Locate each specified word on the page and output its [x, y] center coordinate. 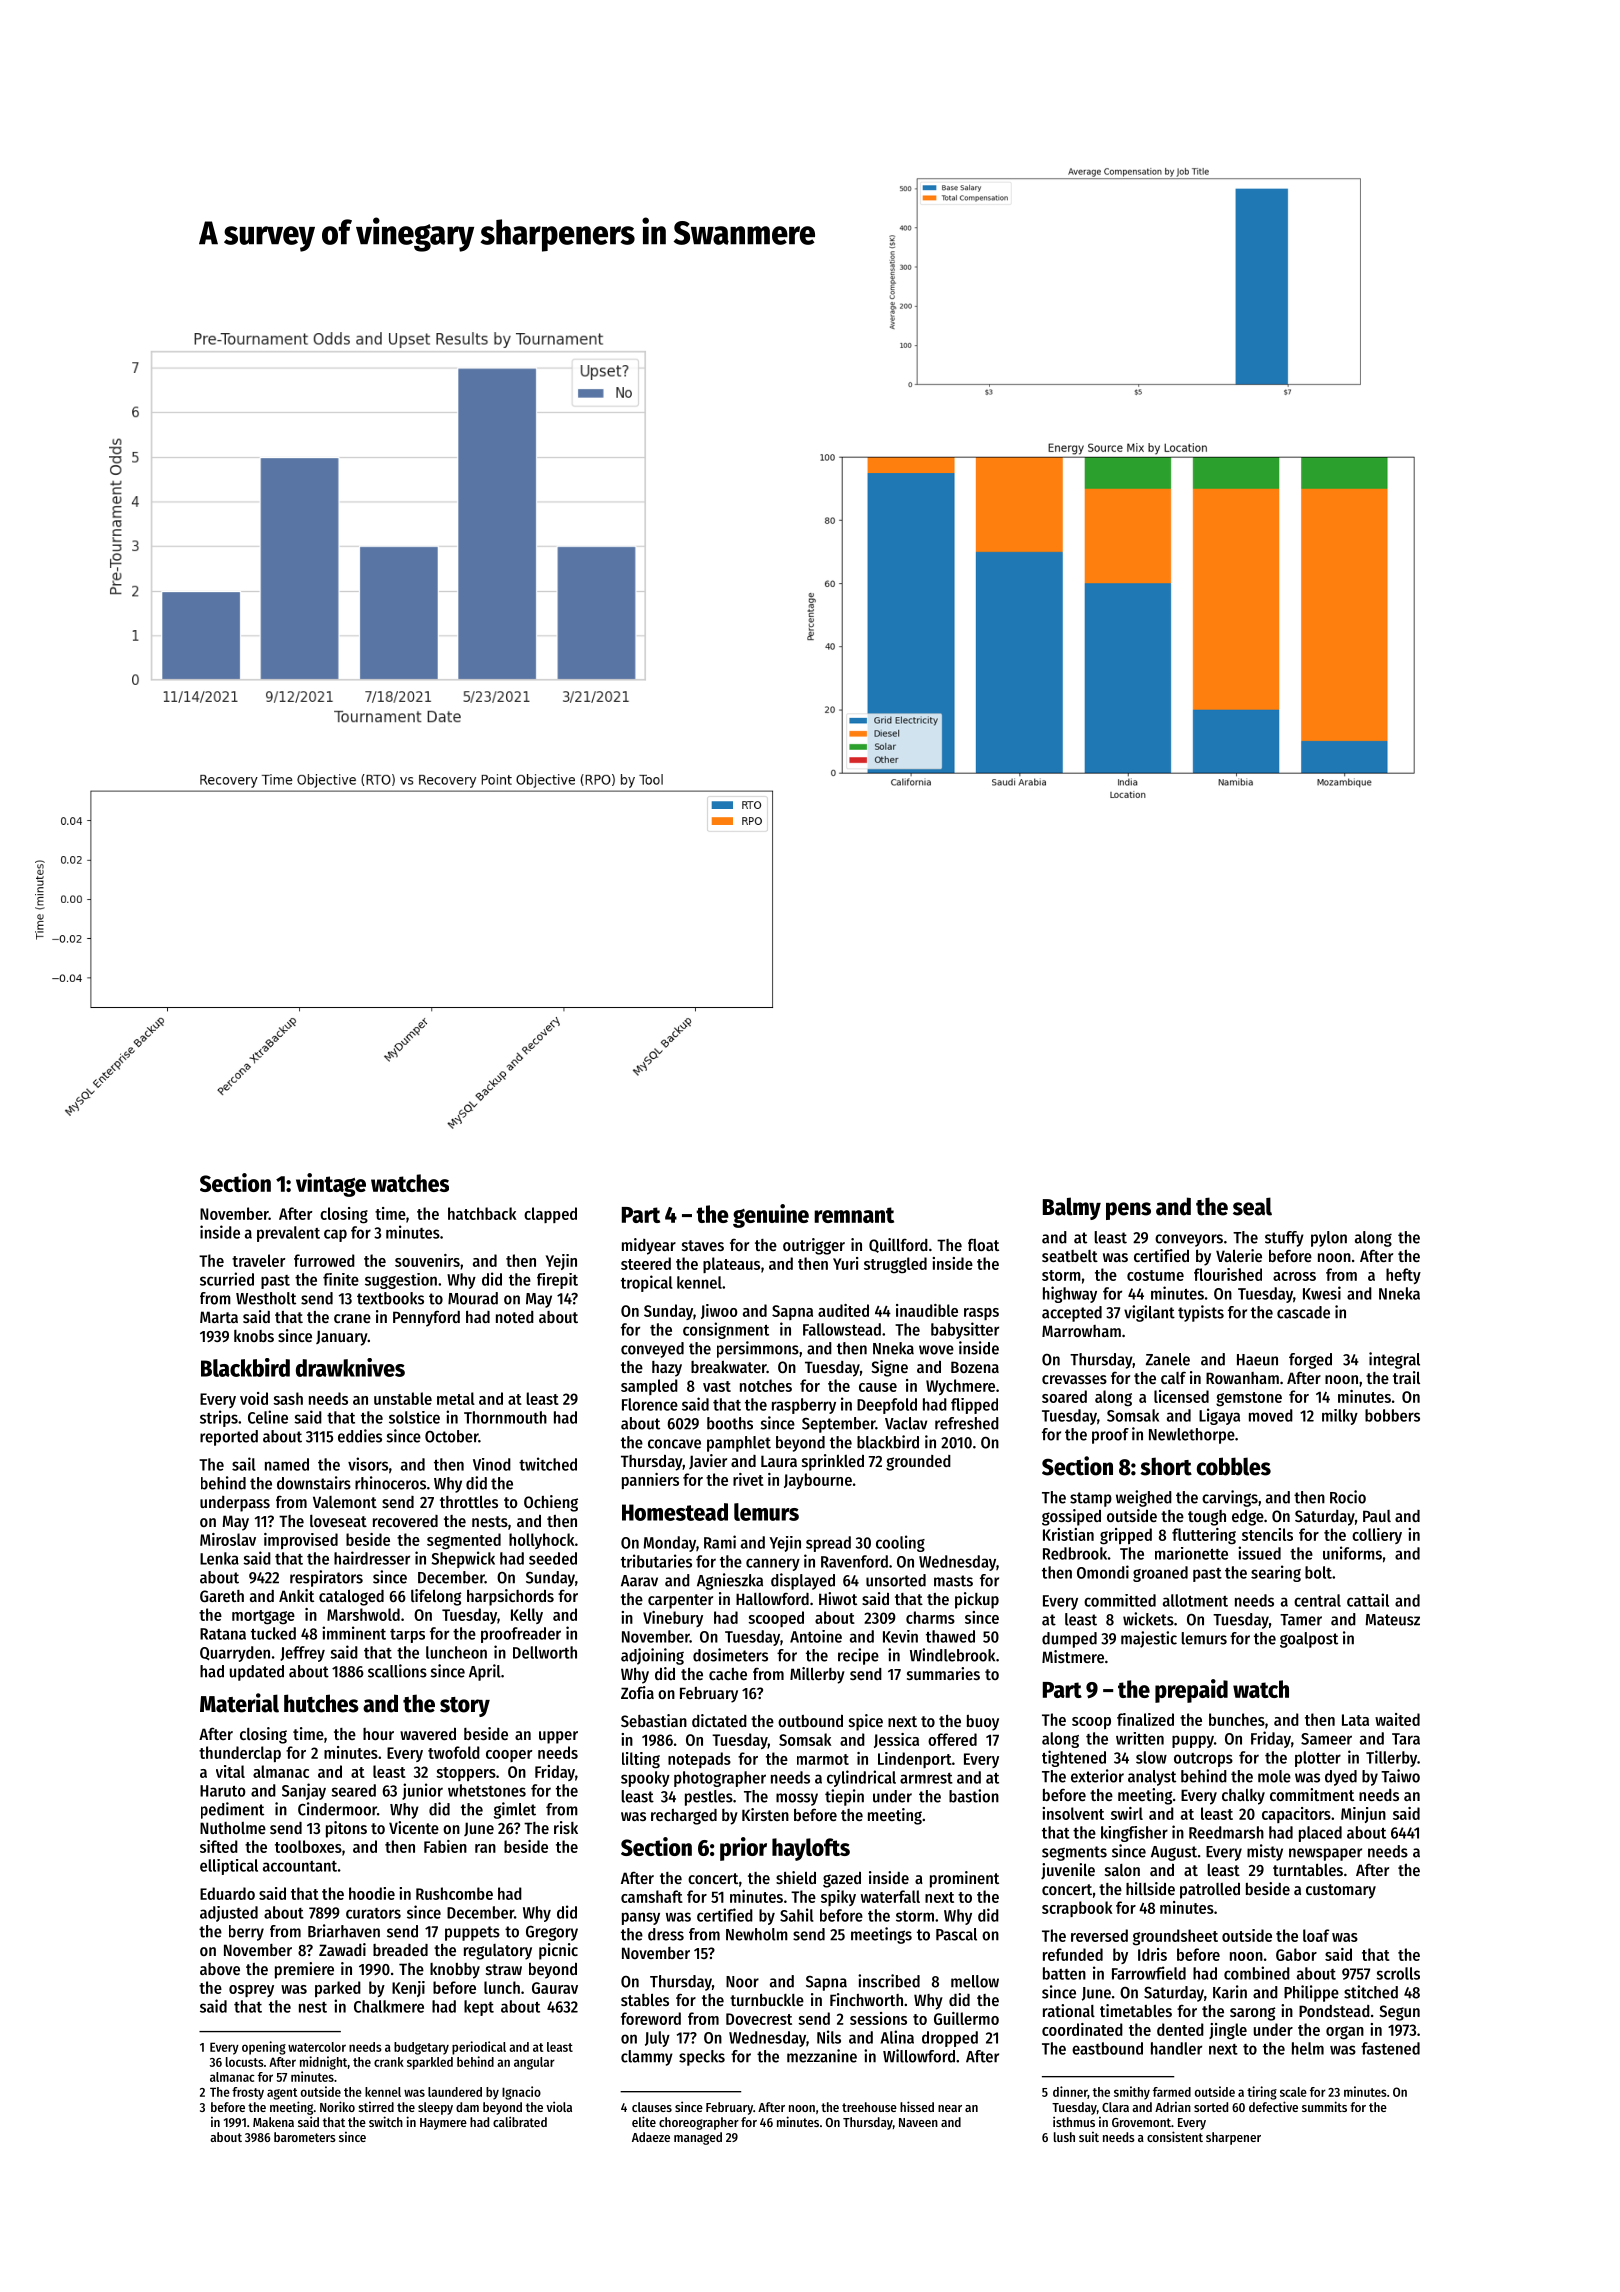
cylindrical [861, 1778]
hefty [1403, 1276]
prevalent [288, 1234]
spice [866, 1722]
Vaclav [906, 1423]
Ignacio [521, 2093]
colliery [1377, 1536]
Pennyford [426, 1318]
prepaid [1191, 1691]
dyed [1341, 1778]
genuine [771, 1216]
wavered [428, 1733]
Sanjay [304, 1791]
